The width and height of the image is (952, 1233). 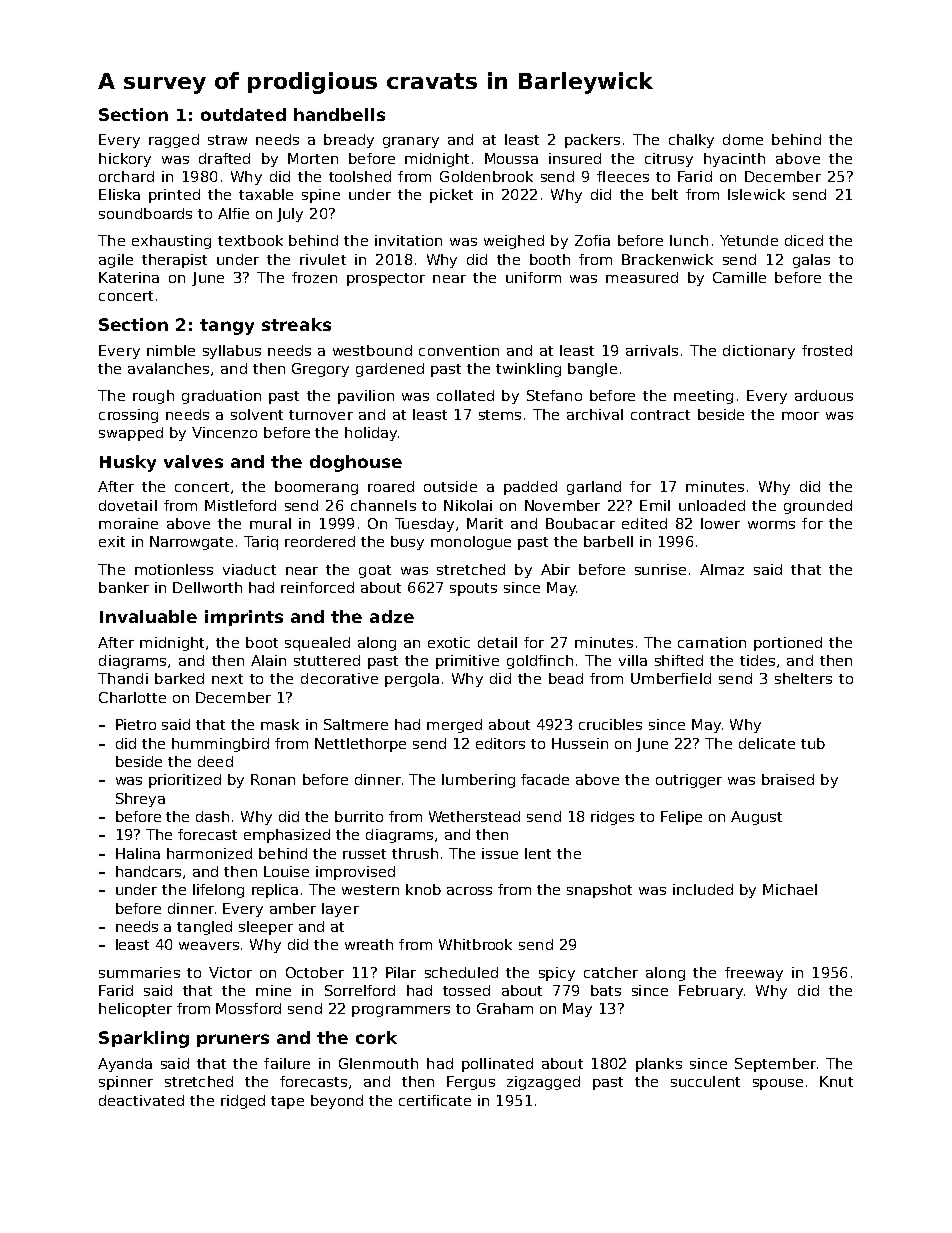 What do you see at coordinates (691, 141) in the image?
I see `chalky` at bounding box center [691, 141].
